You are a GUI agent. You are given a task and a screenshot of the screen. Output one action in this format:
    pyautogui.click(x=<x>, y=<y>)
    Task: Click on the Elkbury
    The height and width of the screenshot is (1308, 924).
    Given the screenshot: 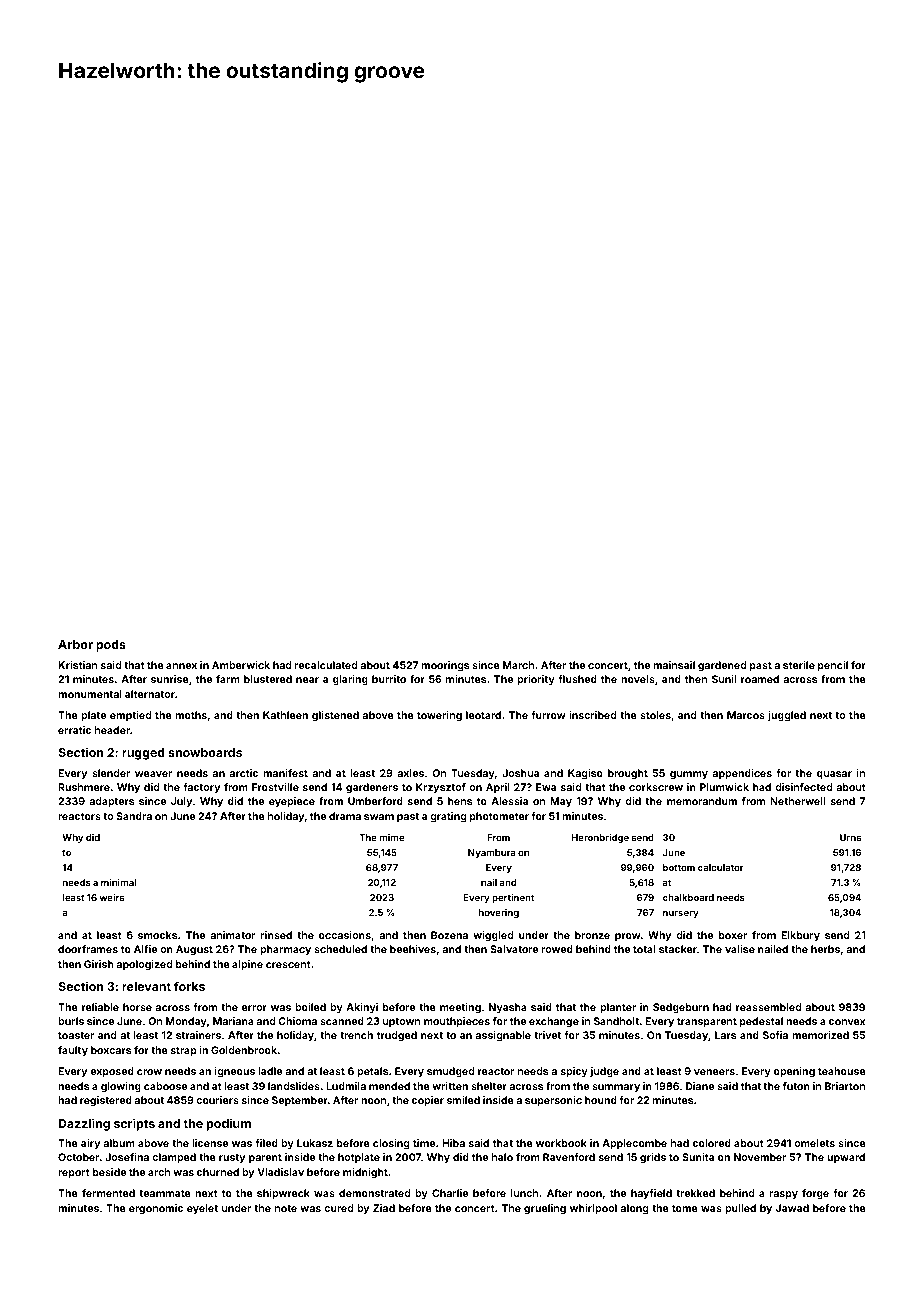 What is the action you would take?
    pyautogui.click(x=800, y=936)
